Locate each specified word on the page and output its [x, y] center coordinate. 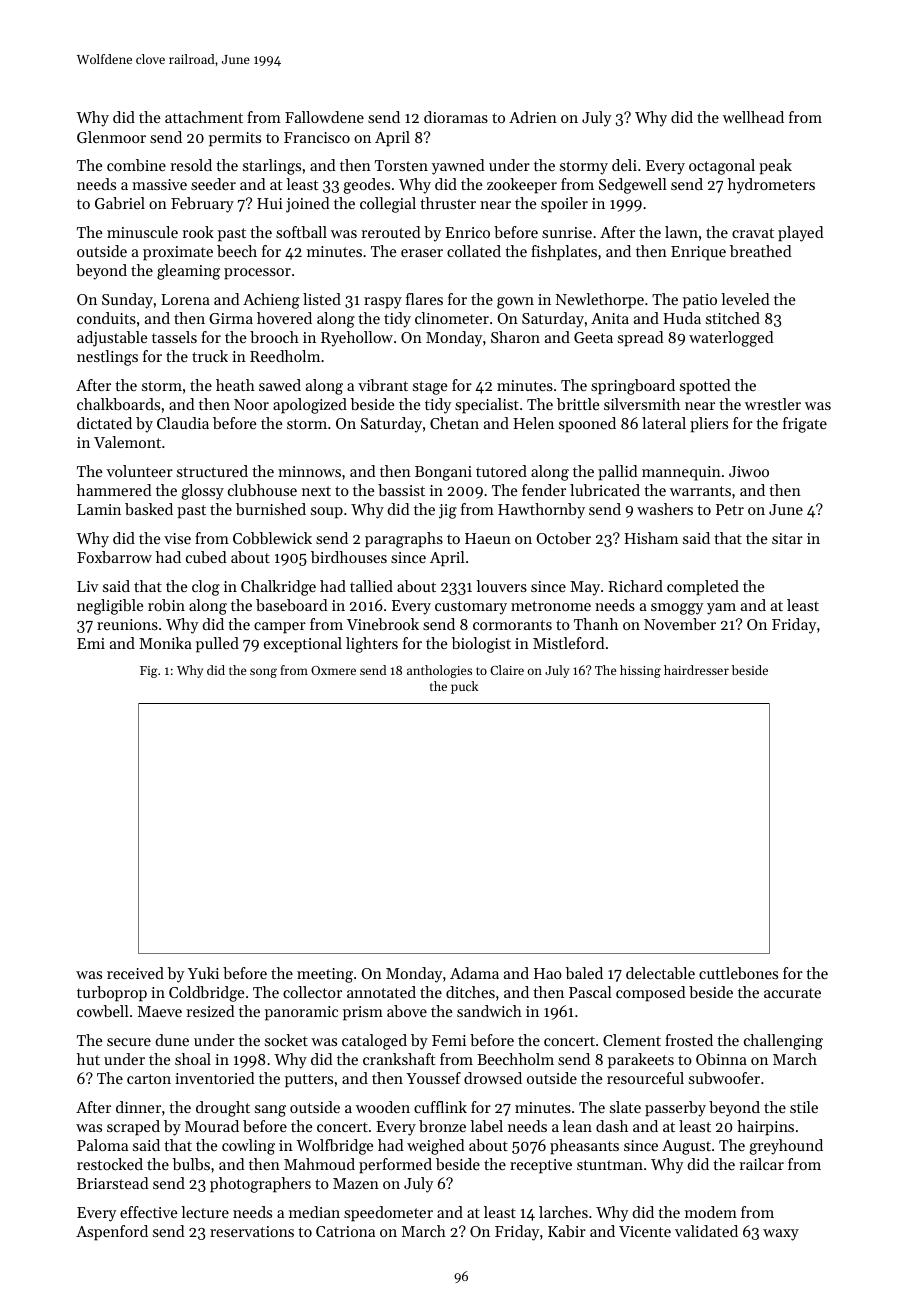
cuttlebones [738, 973]
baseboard [292, 605]
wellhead [753, 117]
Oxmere [333, 670]
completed [703, 588]
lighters [372, 645]
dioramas [456, 117]
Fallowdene [324, 117]
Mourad [212, 1126]
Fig [149, 672]
